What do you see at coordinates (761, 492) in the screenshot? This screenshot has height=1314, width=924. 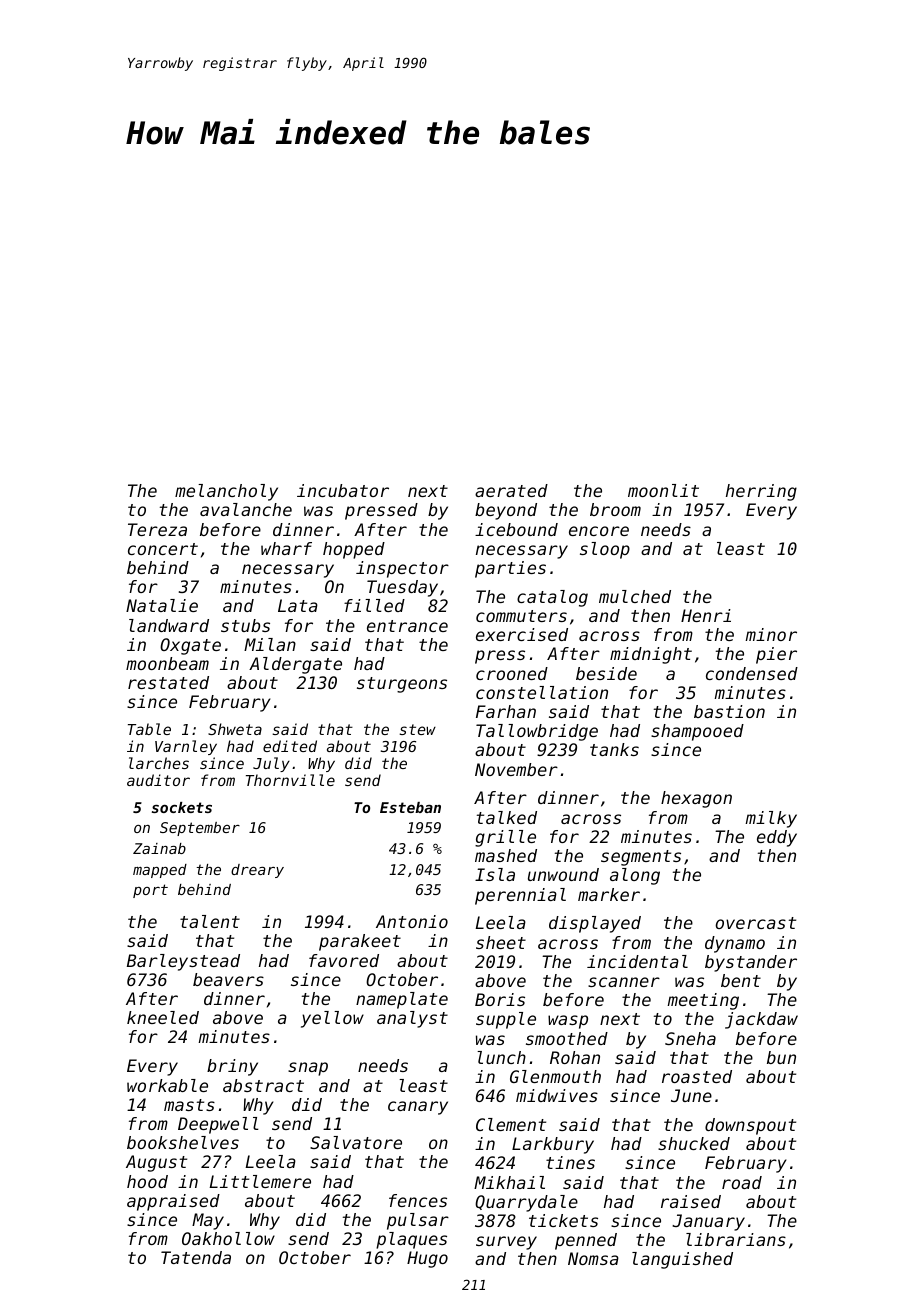 I see `herring` at bounding box center [761, 492].
